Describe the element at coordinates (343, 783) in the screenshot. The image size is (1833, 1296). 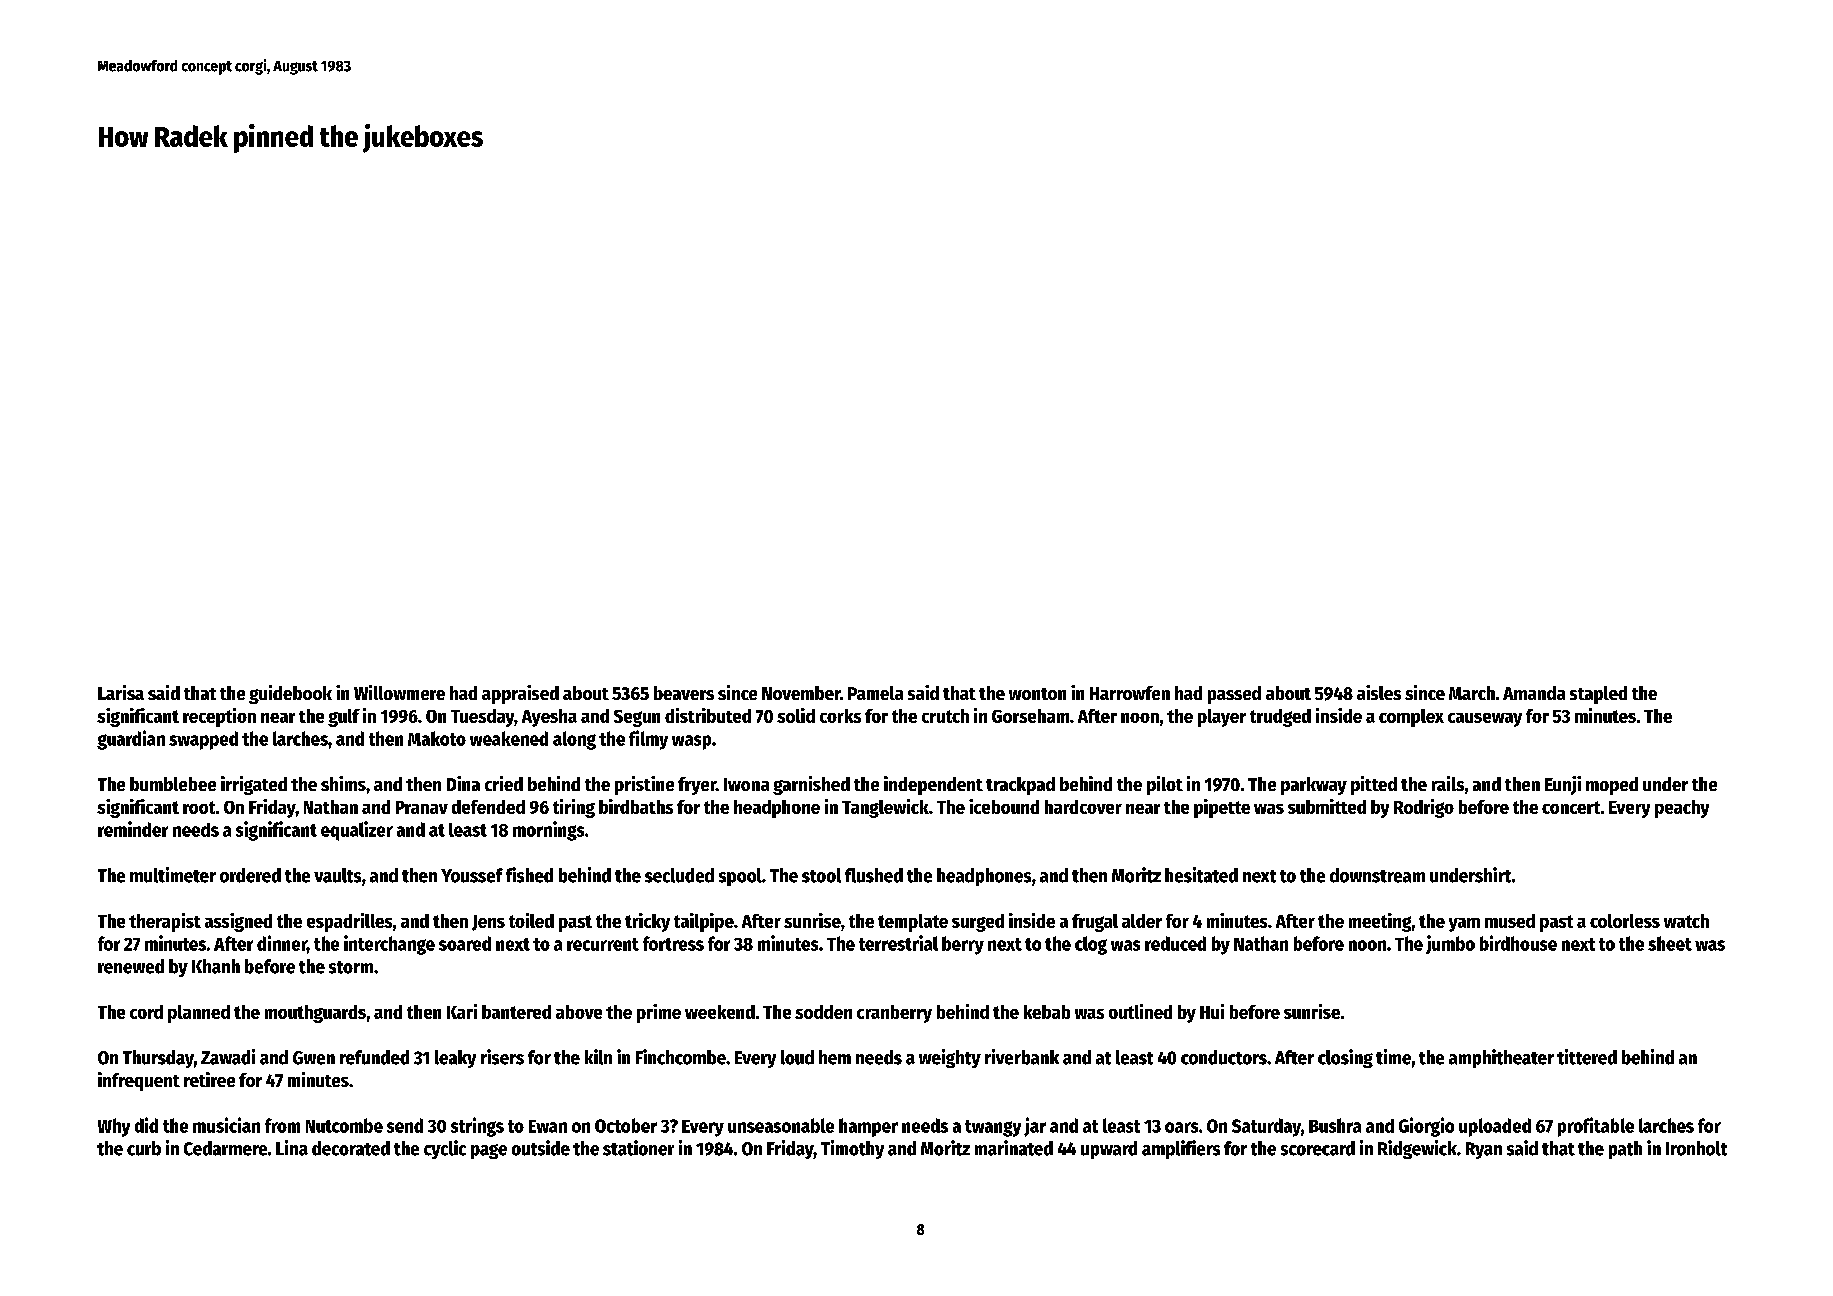
I see `shims` at that location.
